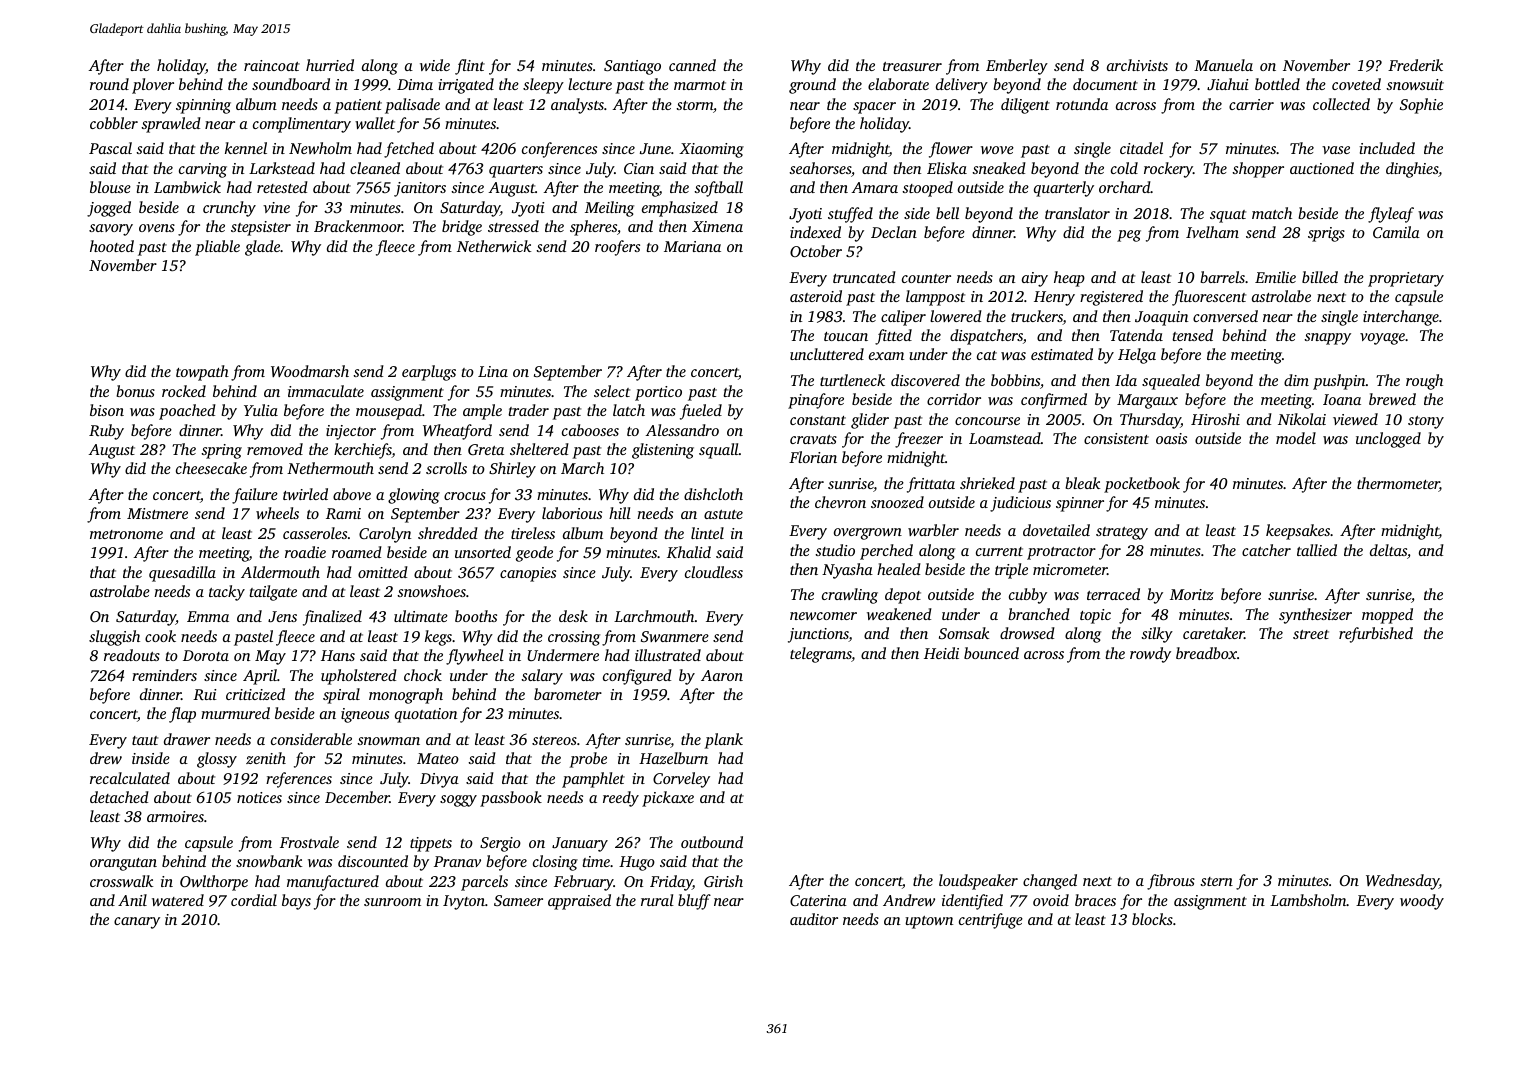  Describe the element at coordinates (330, 65) in the document. I see `hurried` at that location.
